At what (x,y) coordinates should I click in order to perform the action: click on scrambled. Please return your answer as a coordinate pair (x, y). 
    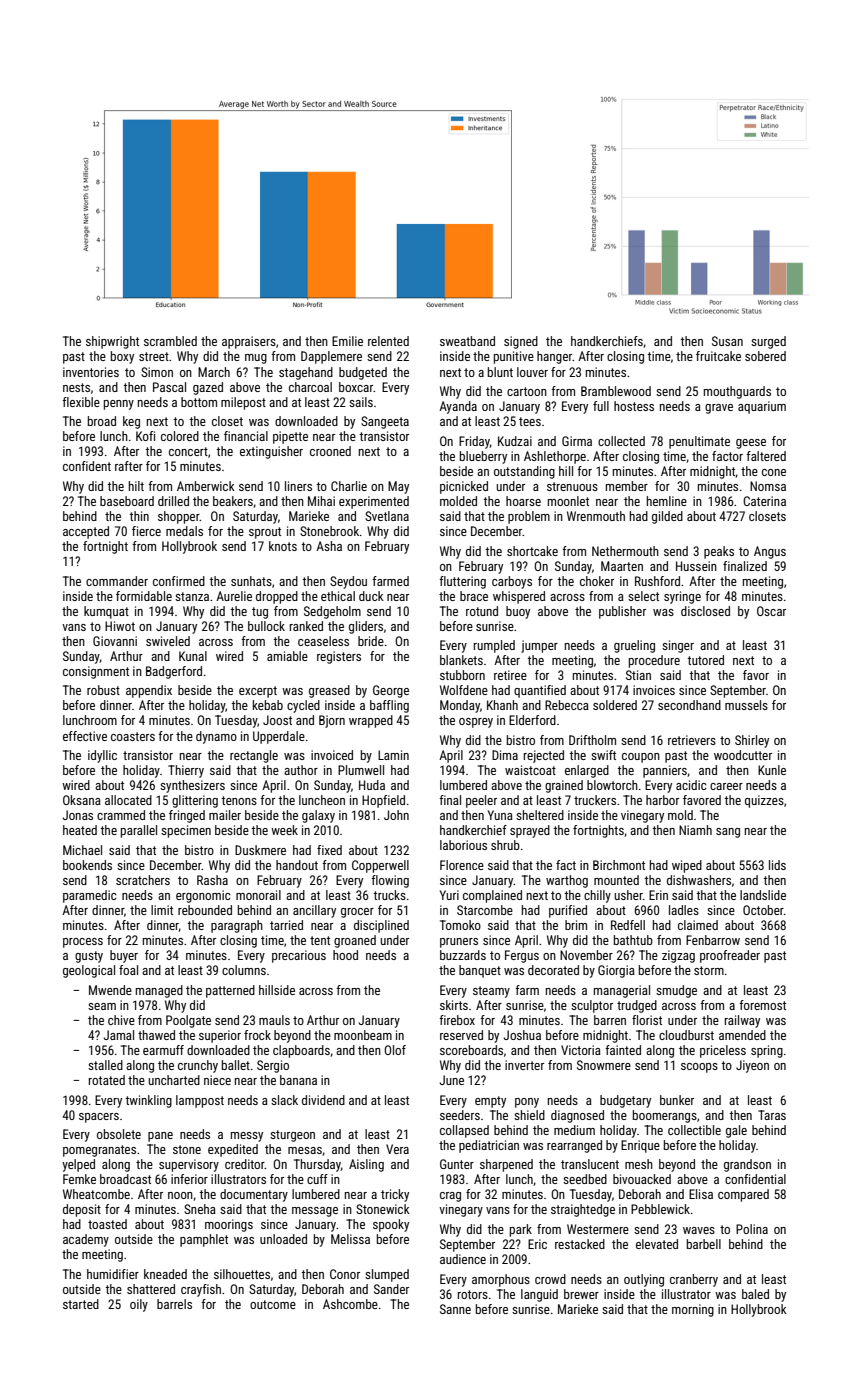
    Looking at the image, I should click on (170, 341).
